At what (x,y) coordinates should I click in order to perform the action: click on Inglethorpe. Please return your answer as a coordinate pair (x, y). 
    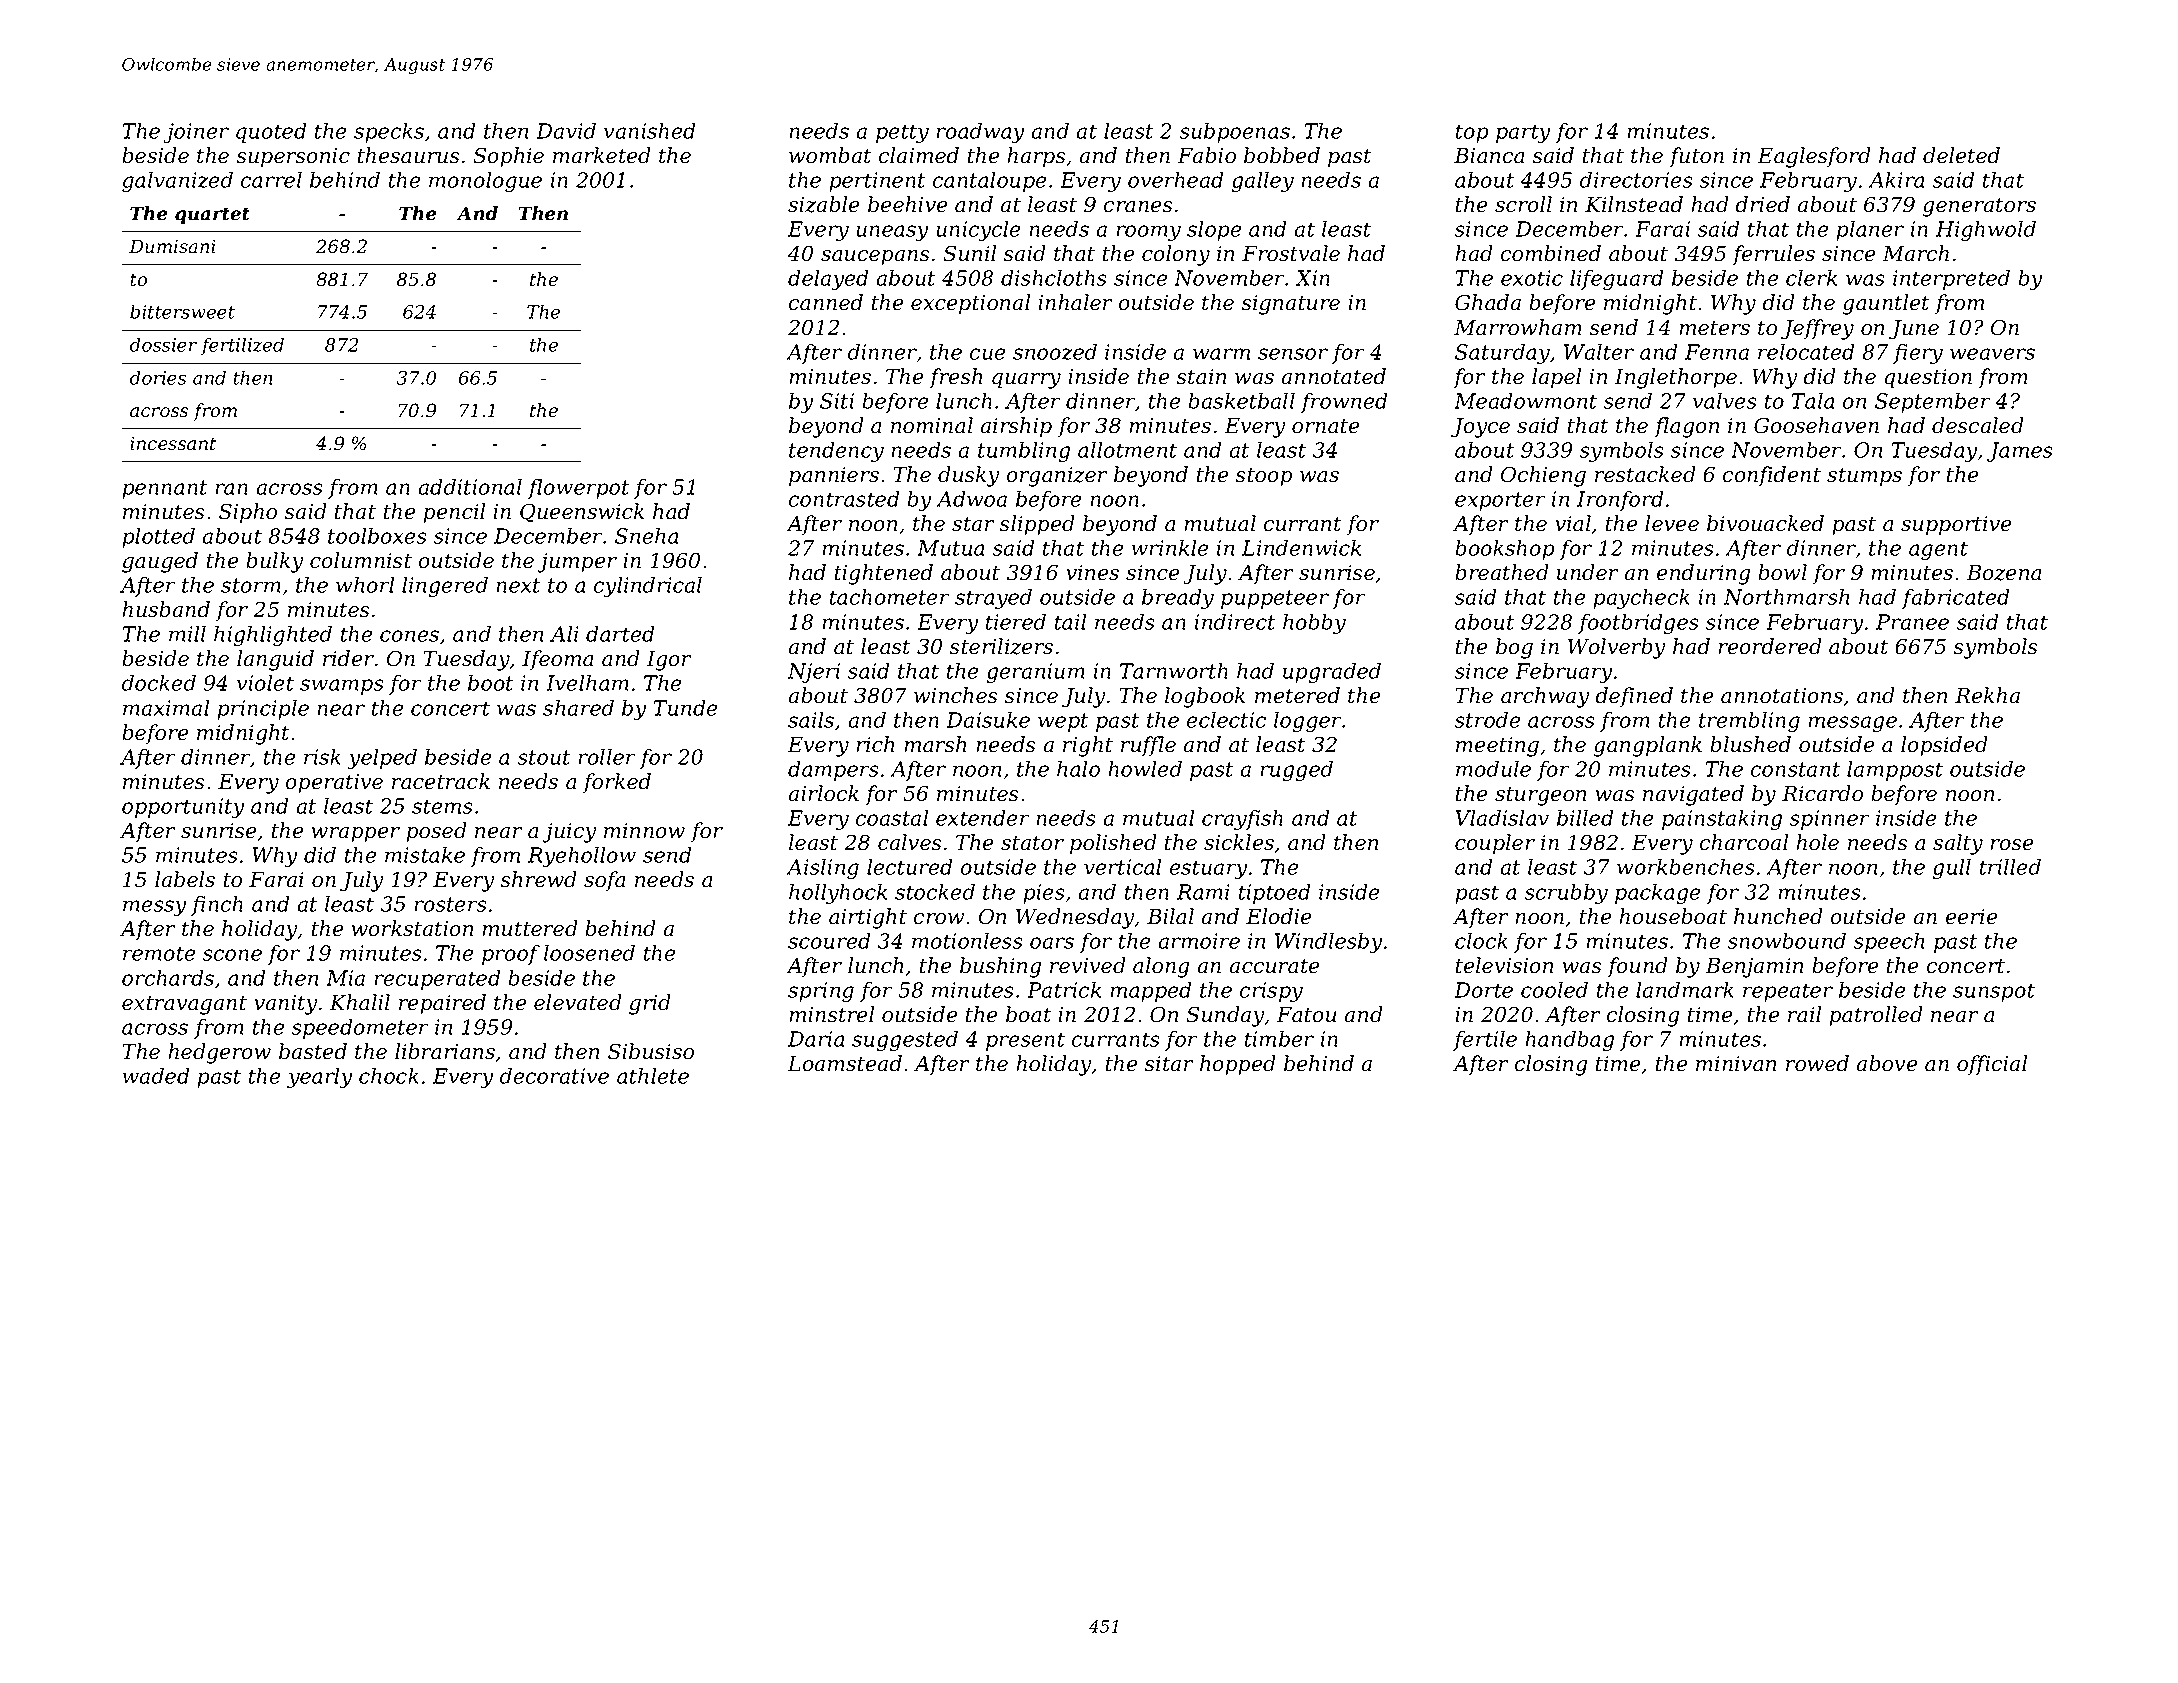
    Looking at the image, I should click on (1676, 378).
